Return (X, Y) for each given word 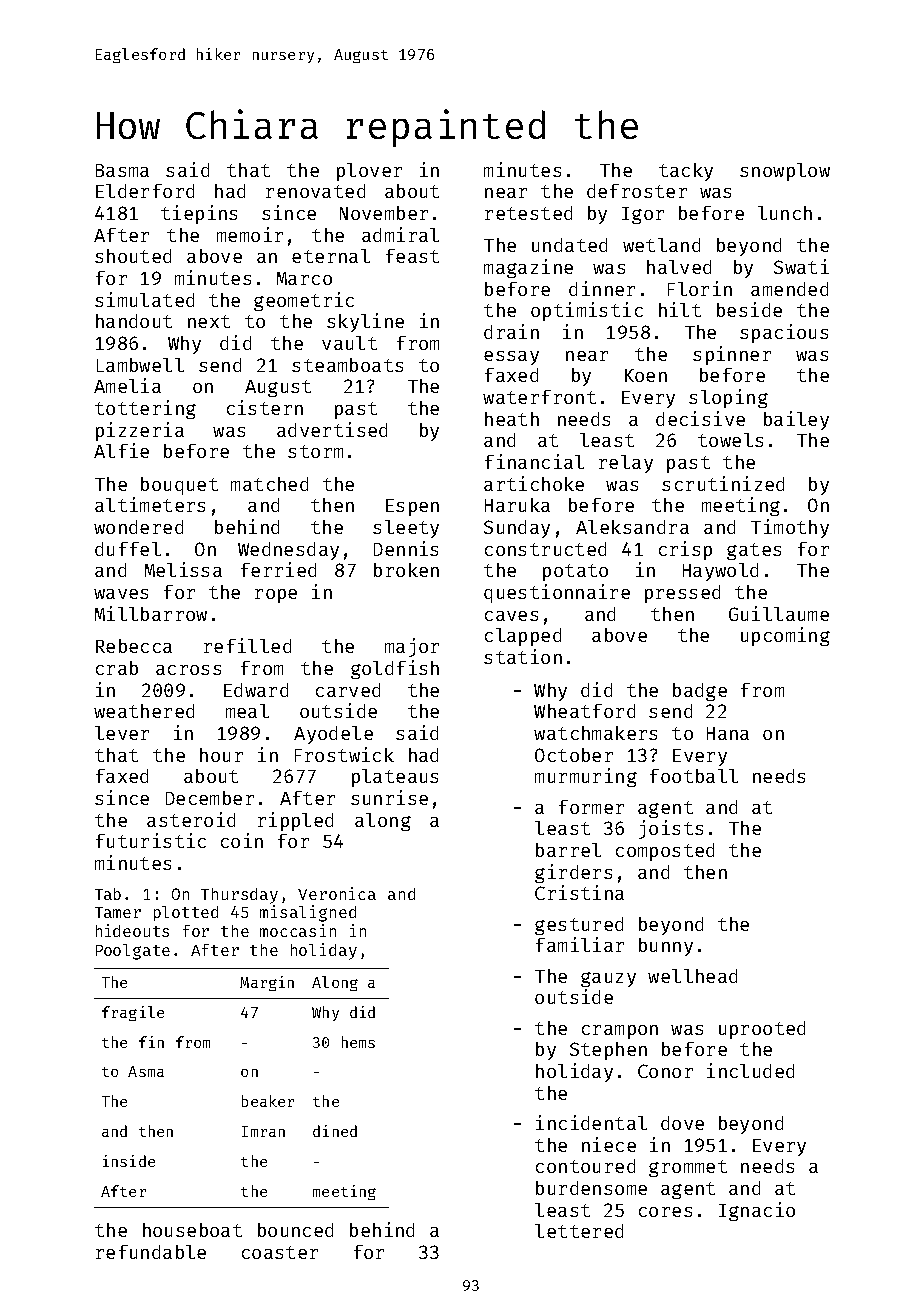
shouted (133, 256)
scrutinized (723, 483)
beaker (268, 1101)
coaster (280, 1252)
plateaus (395, 778)
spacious (784, 333)
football (694, 776)
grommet (688, 1168)
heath (512, 419)
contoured (585, 1166)
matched (269, 484)
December (210, 798)
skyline (365, 322)
